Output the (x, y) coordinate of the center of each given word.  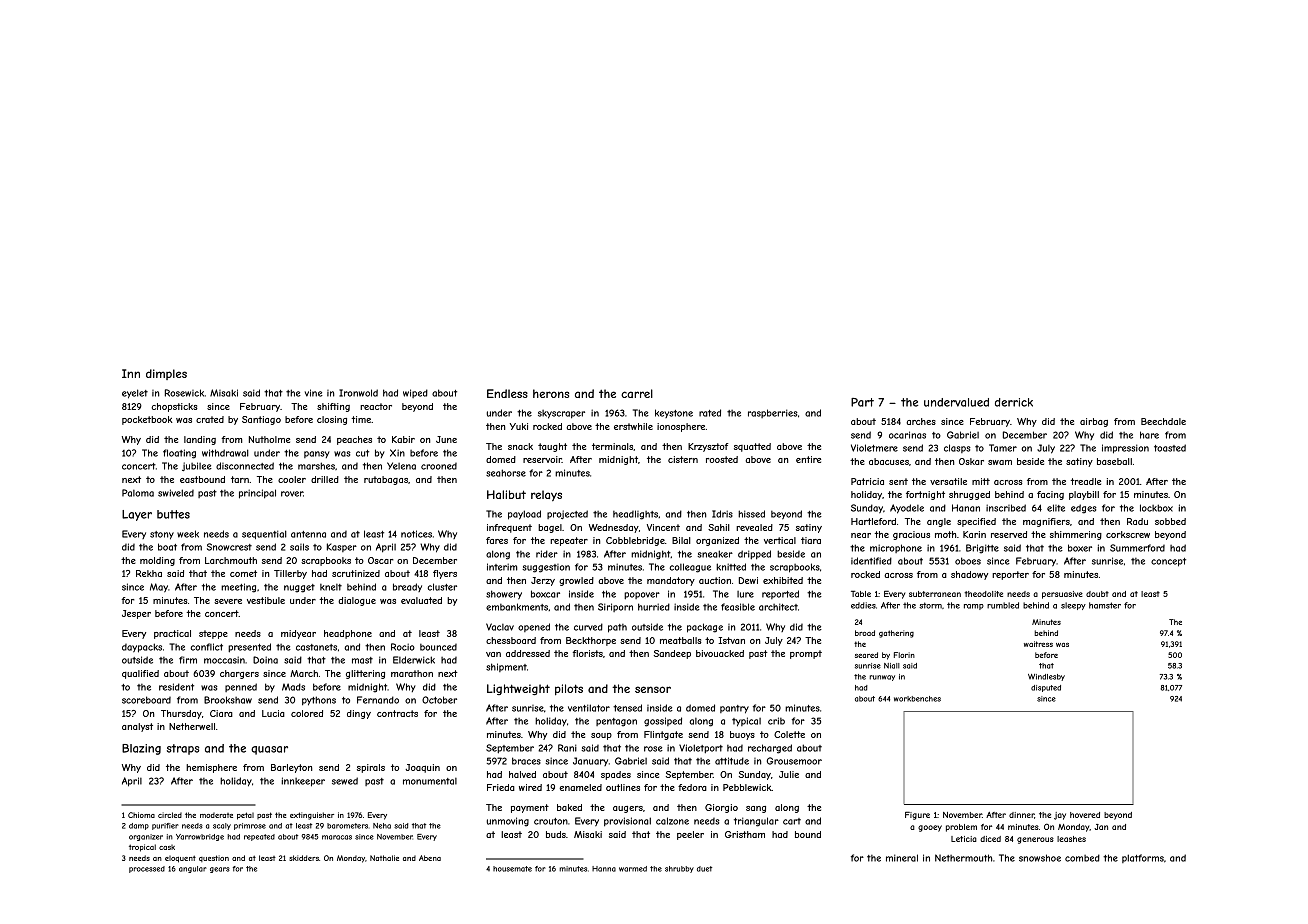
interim (502, 567)
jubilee (197, 466)
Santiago (261, 420)
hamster (1105, 605)
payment (530, 808)
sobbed (1170, 521)
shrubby (679, 869)
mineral (902, 858)
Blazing (141, 749)
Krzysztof (708, 447)
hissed (751, 514)
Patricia (867, 481)
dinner (1021, 815)
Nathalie (384, 858)
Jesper (136, 614)
